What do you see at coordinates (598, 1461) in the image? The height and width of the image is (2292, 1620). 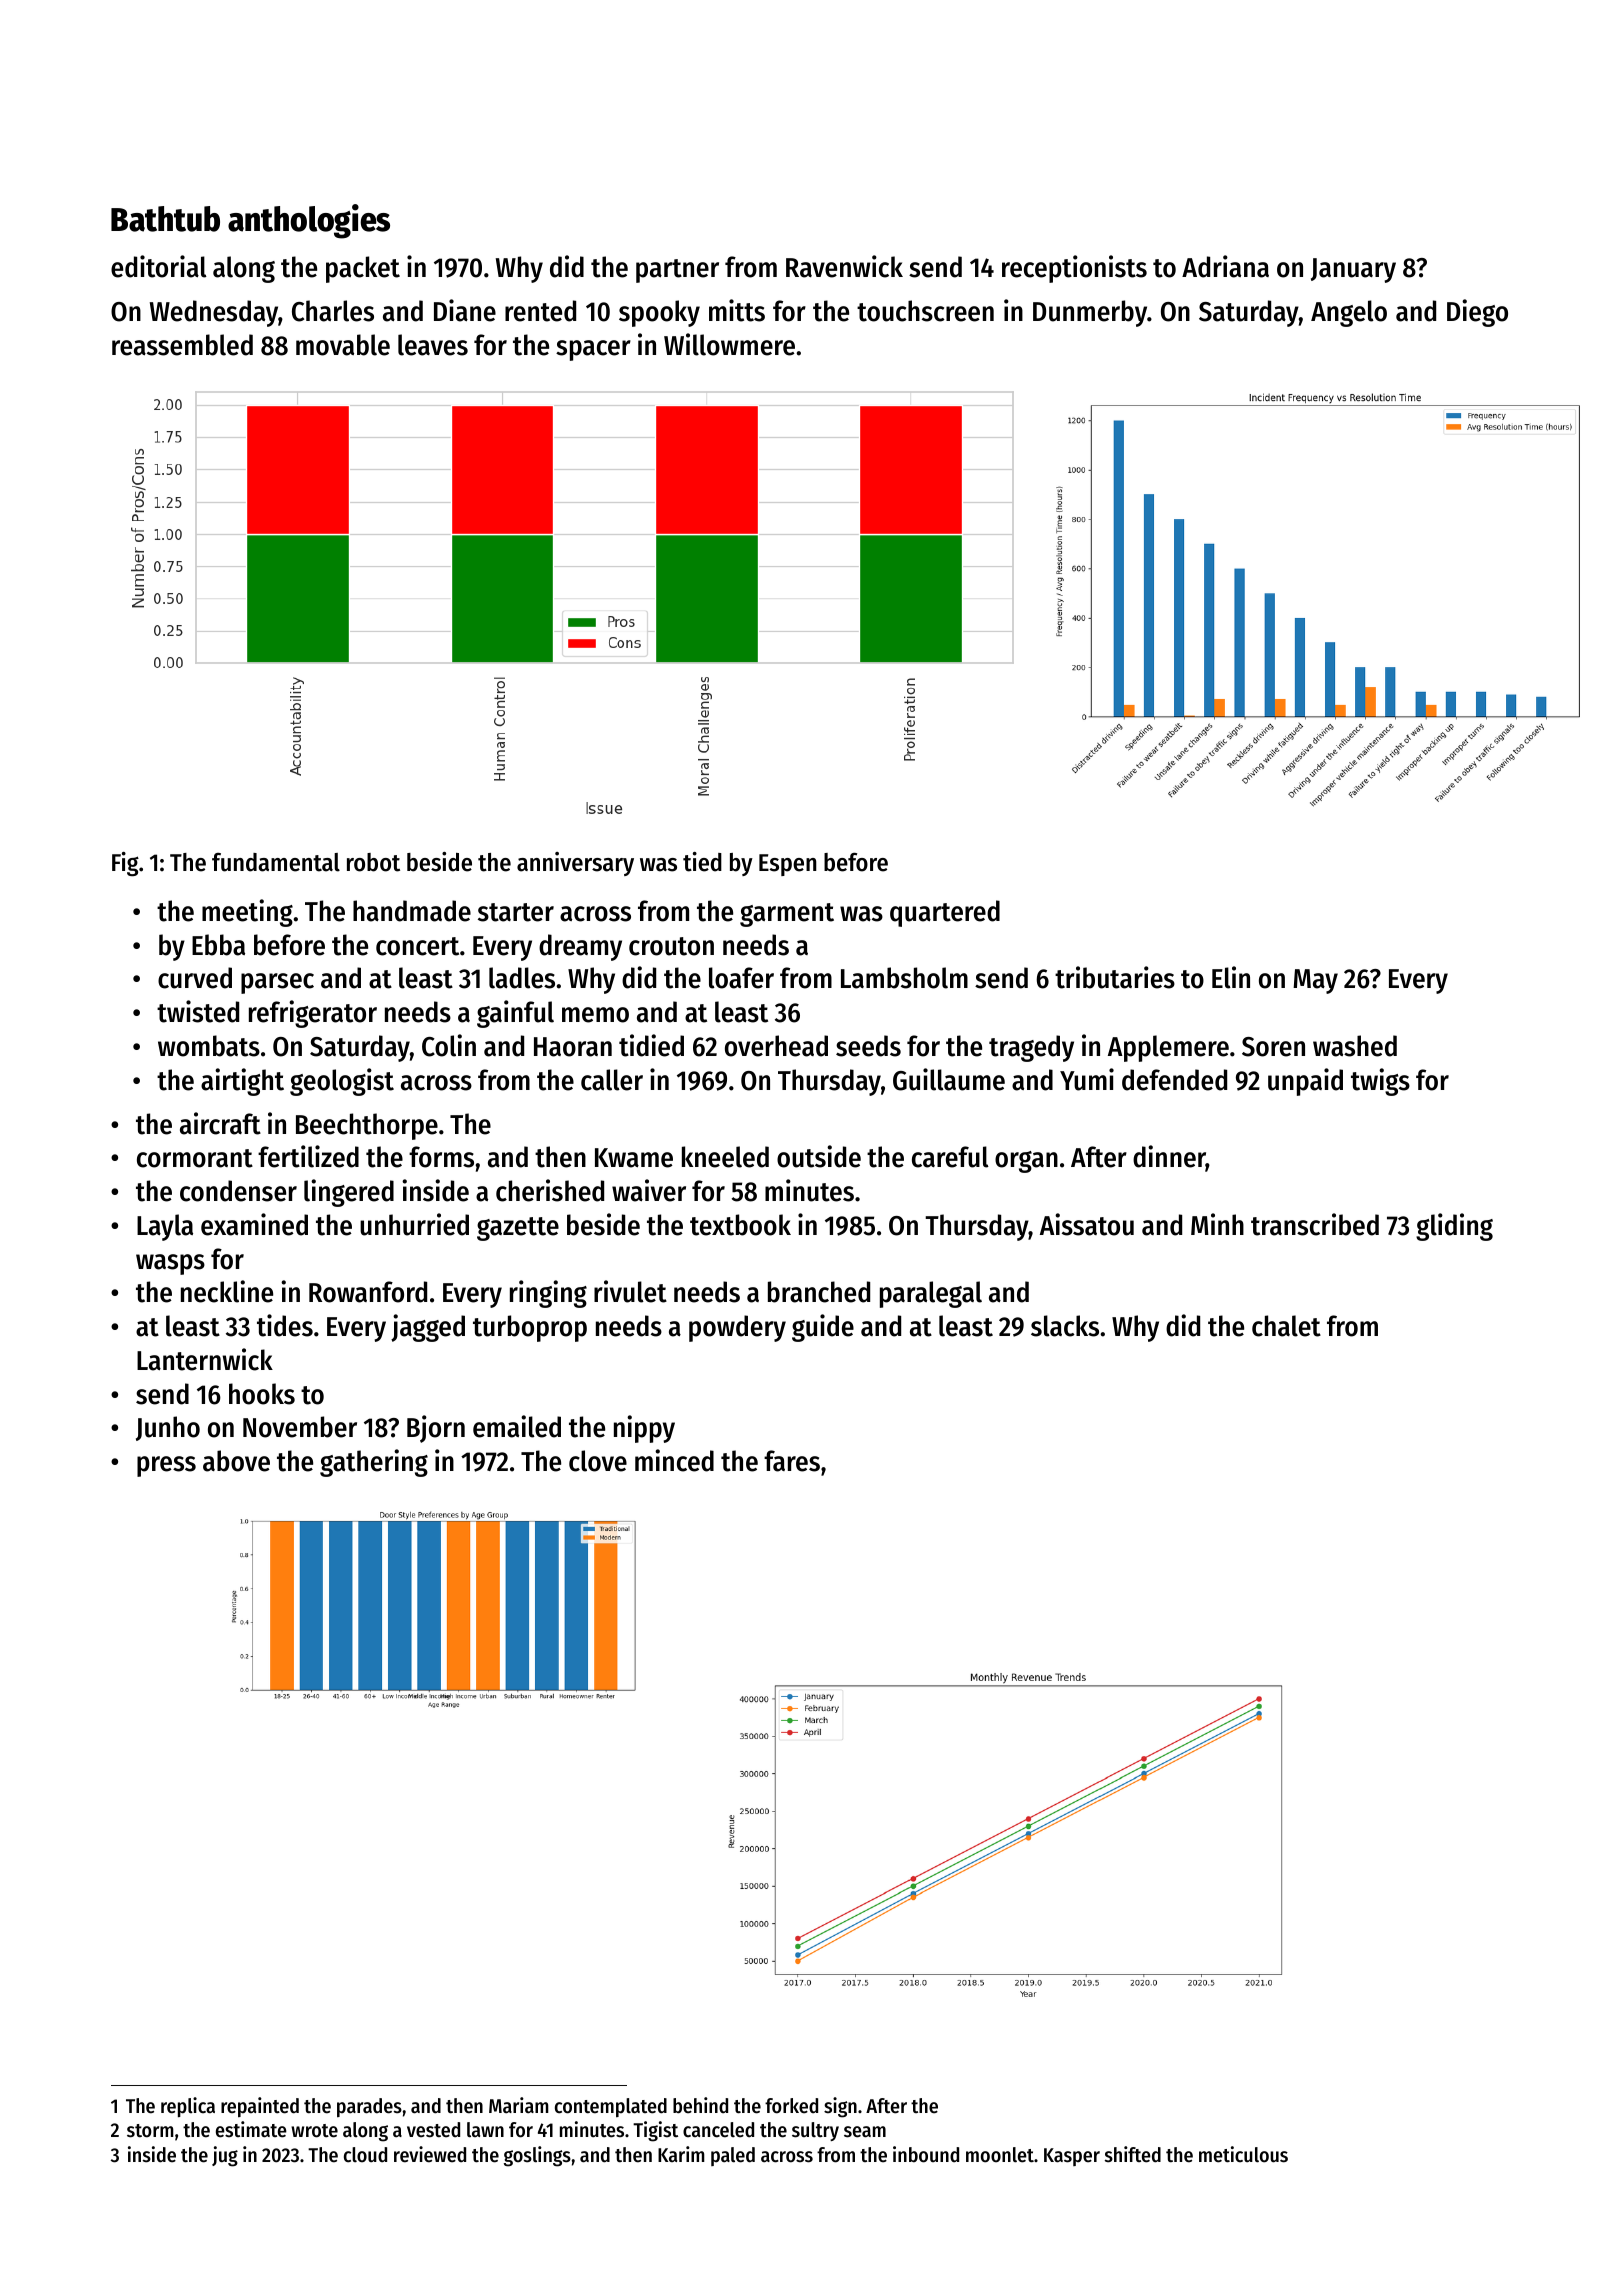 I see `clove` at bounding box center [598, 1461].
